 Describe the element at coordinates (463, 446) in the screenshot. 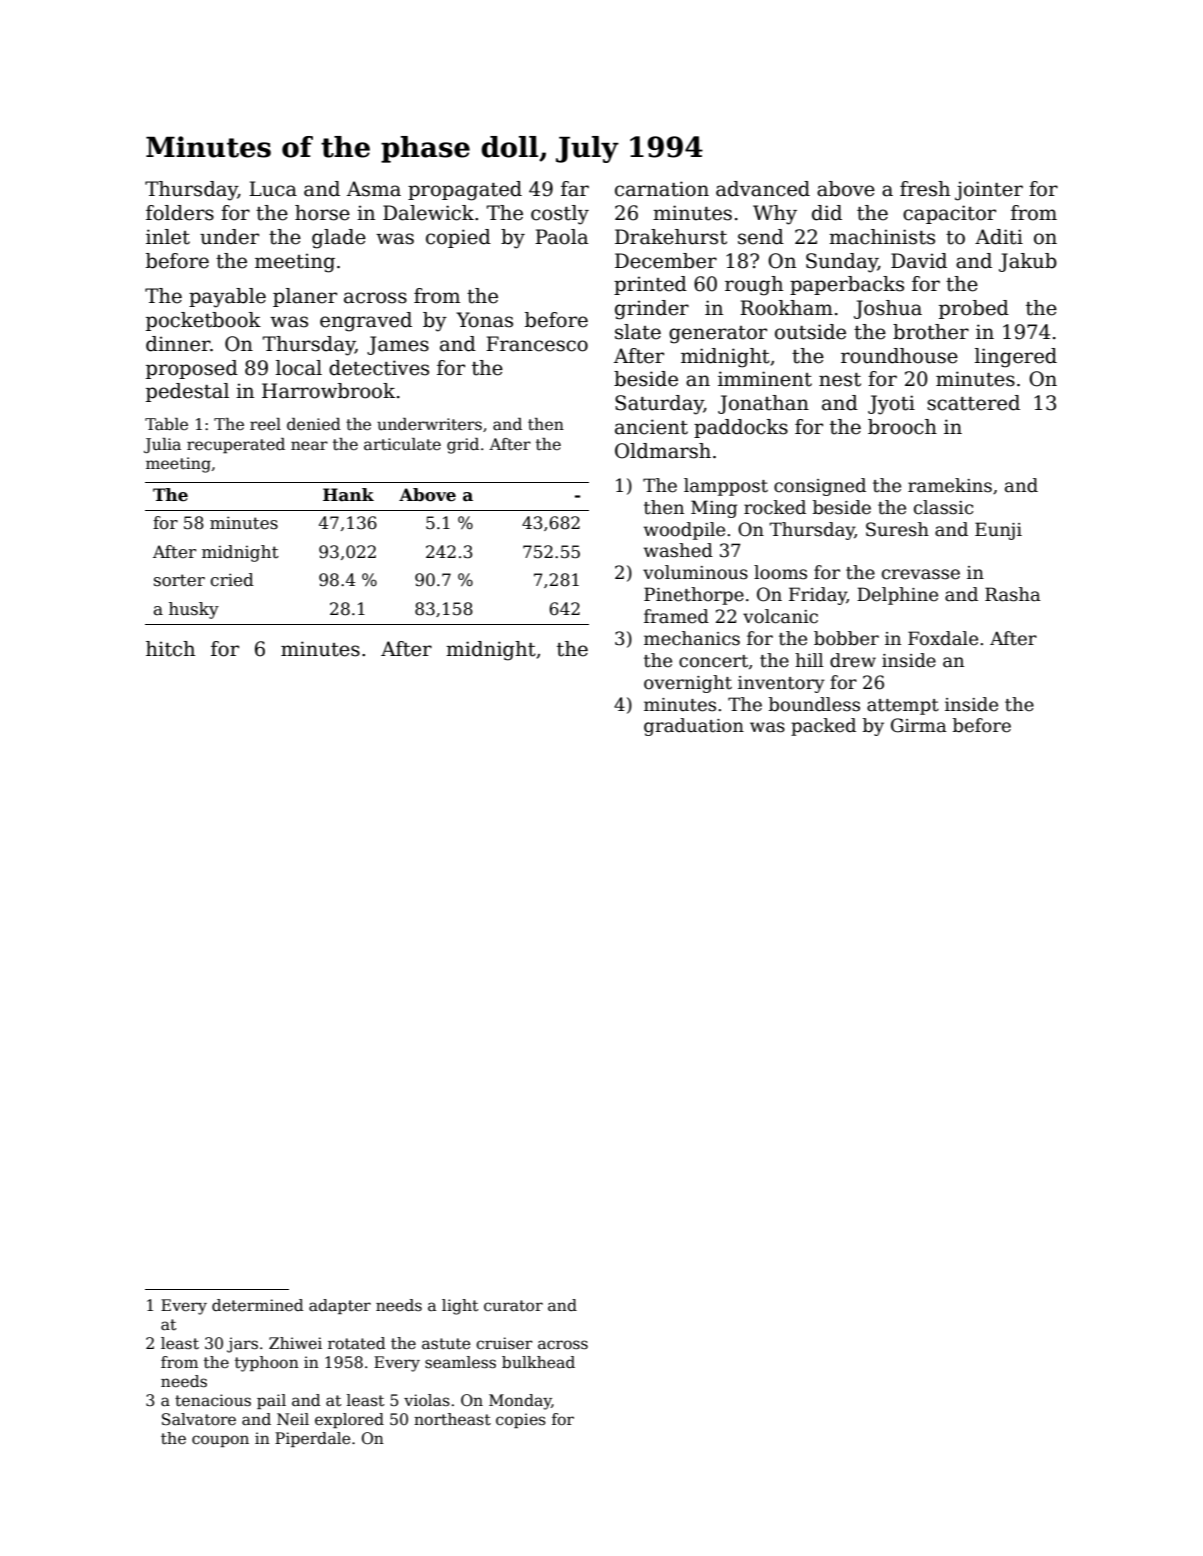

I see `grid` at that location.
